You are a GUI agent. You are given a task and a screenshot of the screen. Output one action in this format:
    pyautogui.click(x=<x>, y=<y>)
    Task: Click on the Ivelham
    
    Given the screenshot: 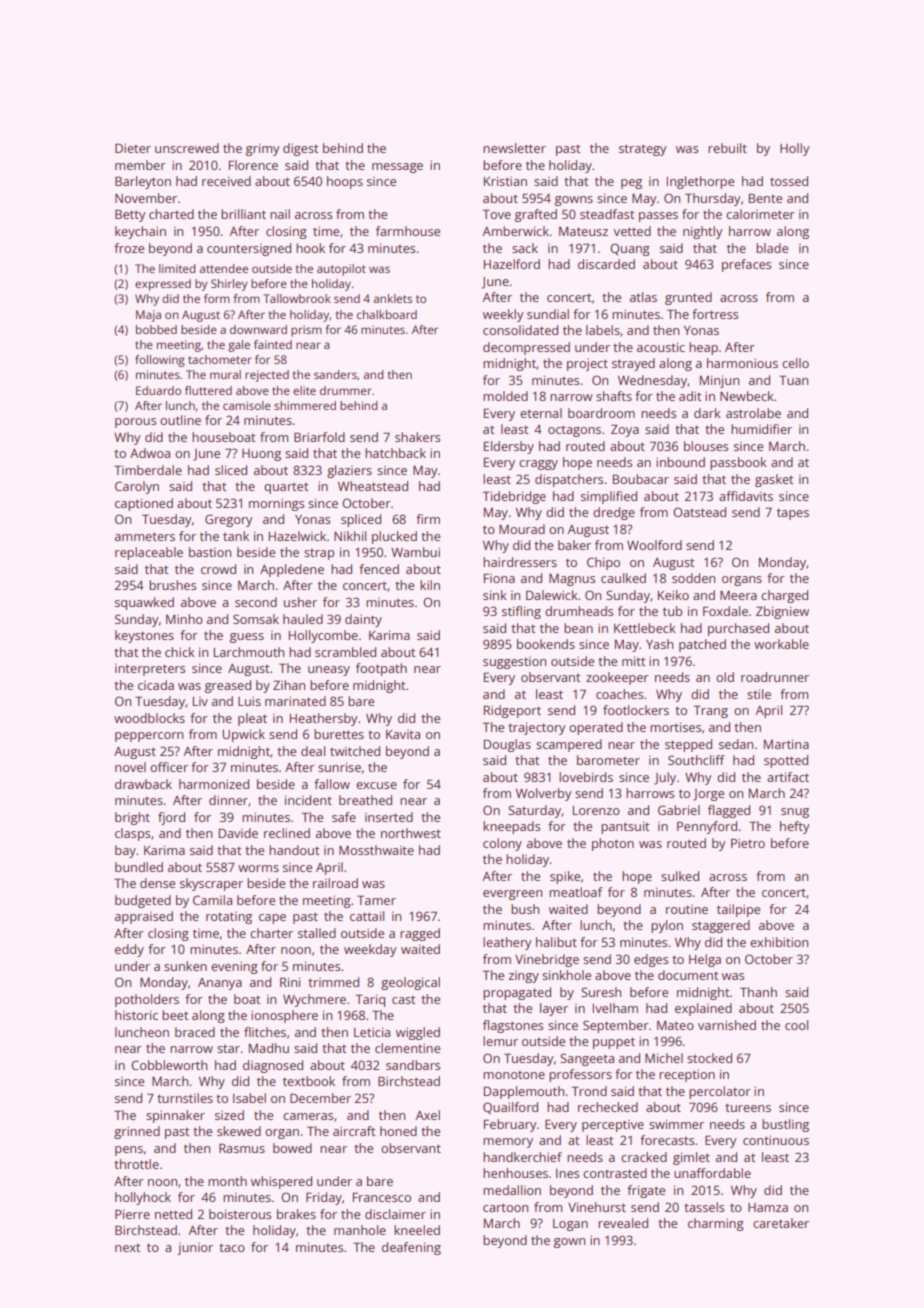 What is the action you would take?
    pyautogui.click(x=615, y=1008)
